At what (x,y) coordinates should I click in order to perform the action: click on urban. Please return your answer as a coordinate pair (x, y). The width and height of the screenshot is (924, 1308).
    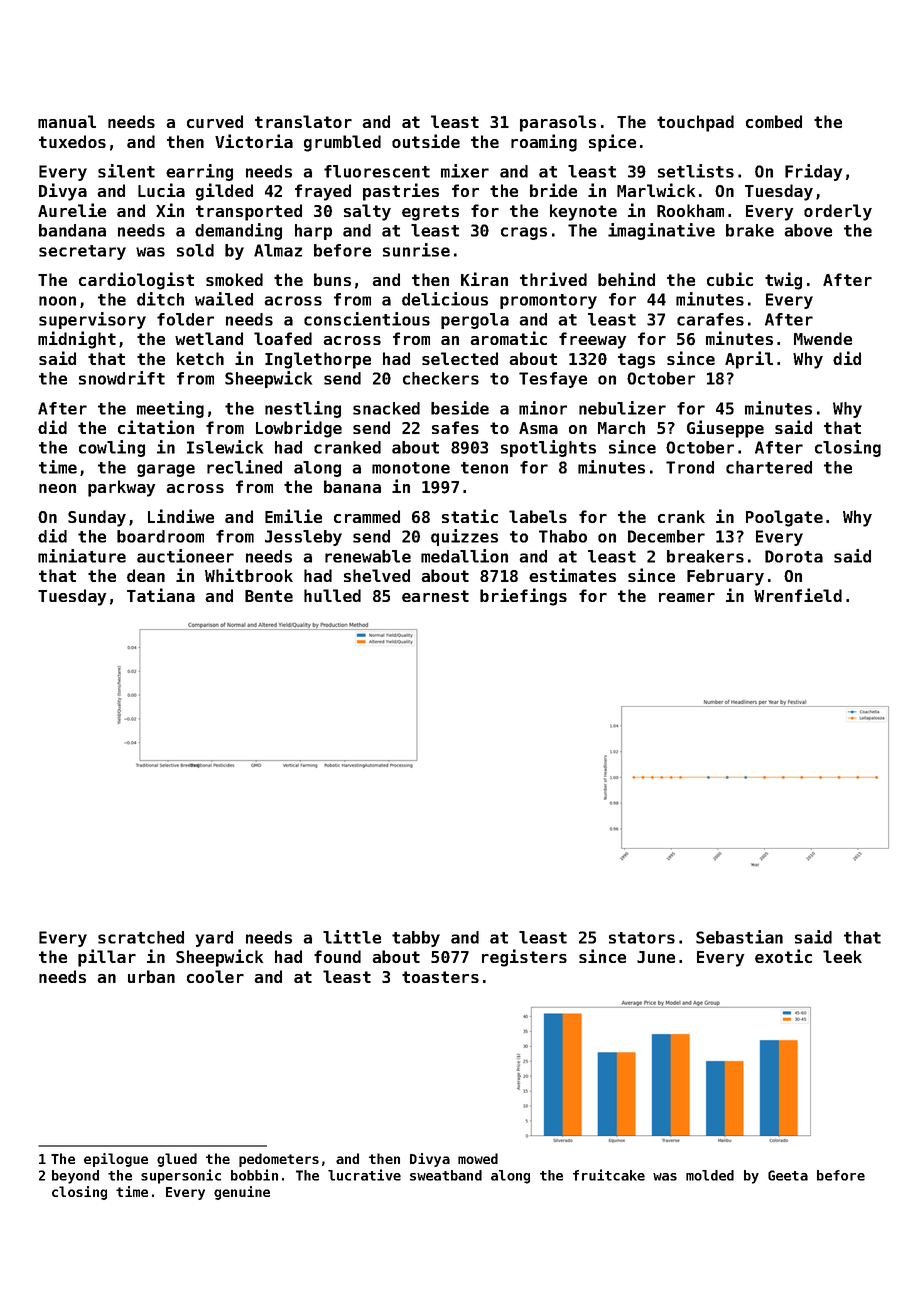
    Looking at the image, I should click on (151, 976).
